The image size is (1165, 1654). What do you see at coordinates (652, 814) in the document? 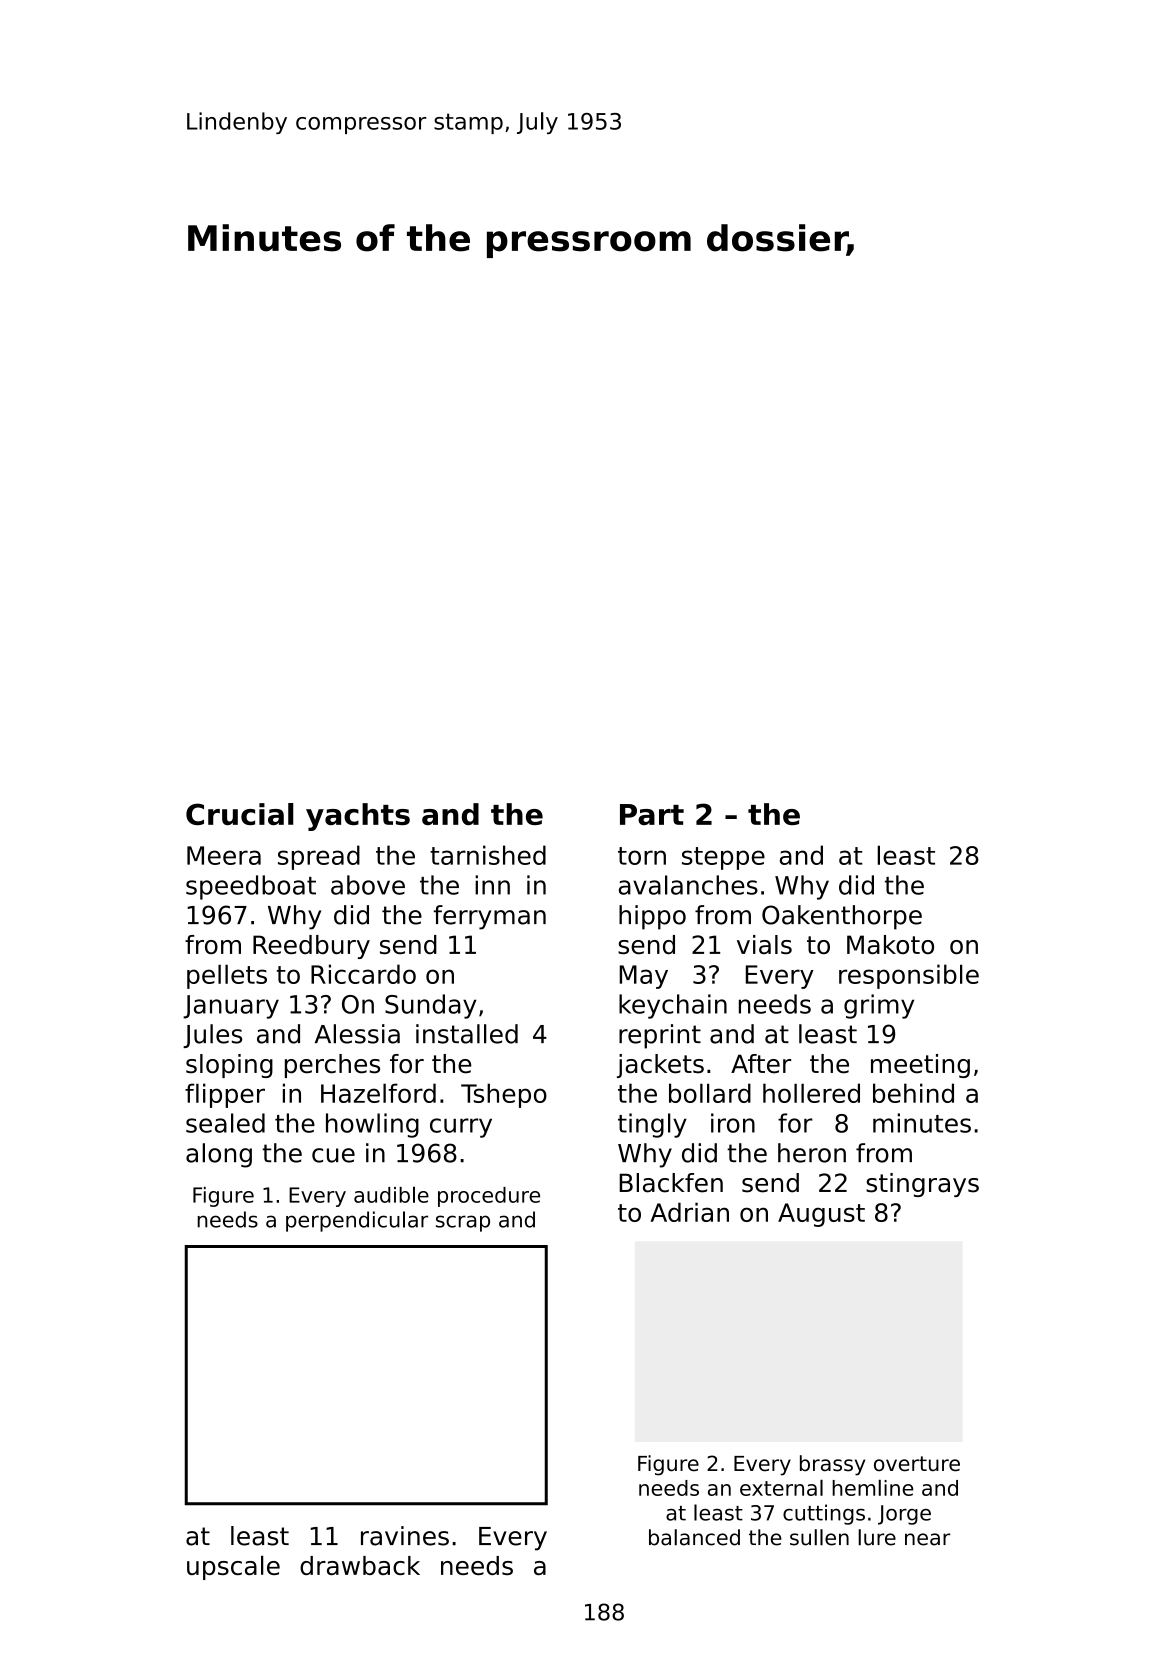
I see `Part` at bounding box center [652, 814].
